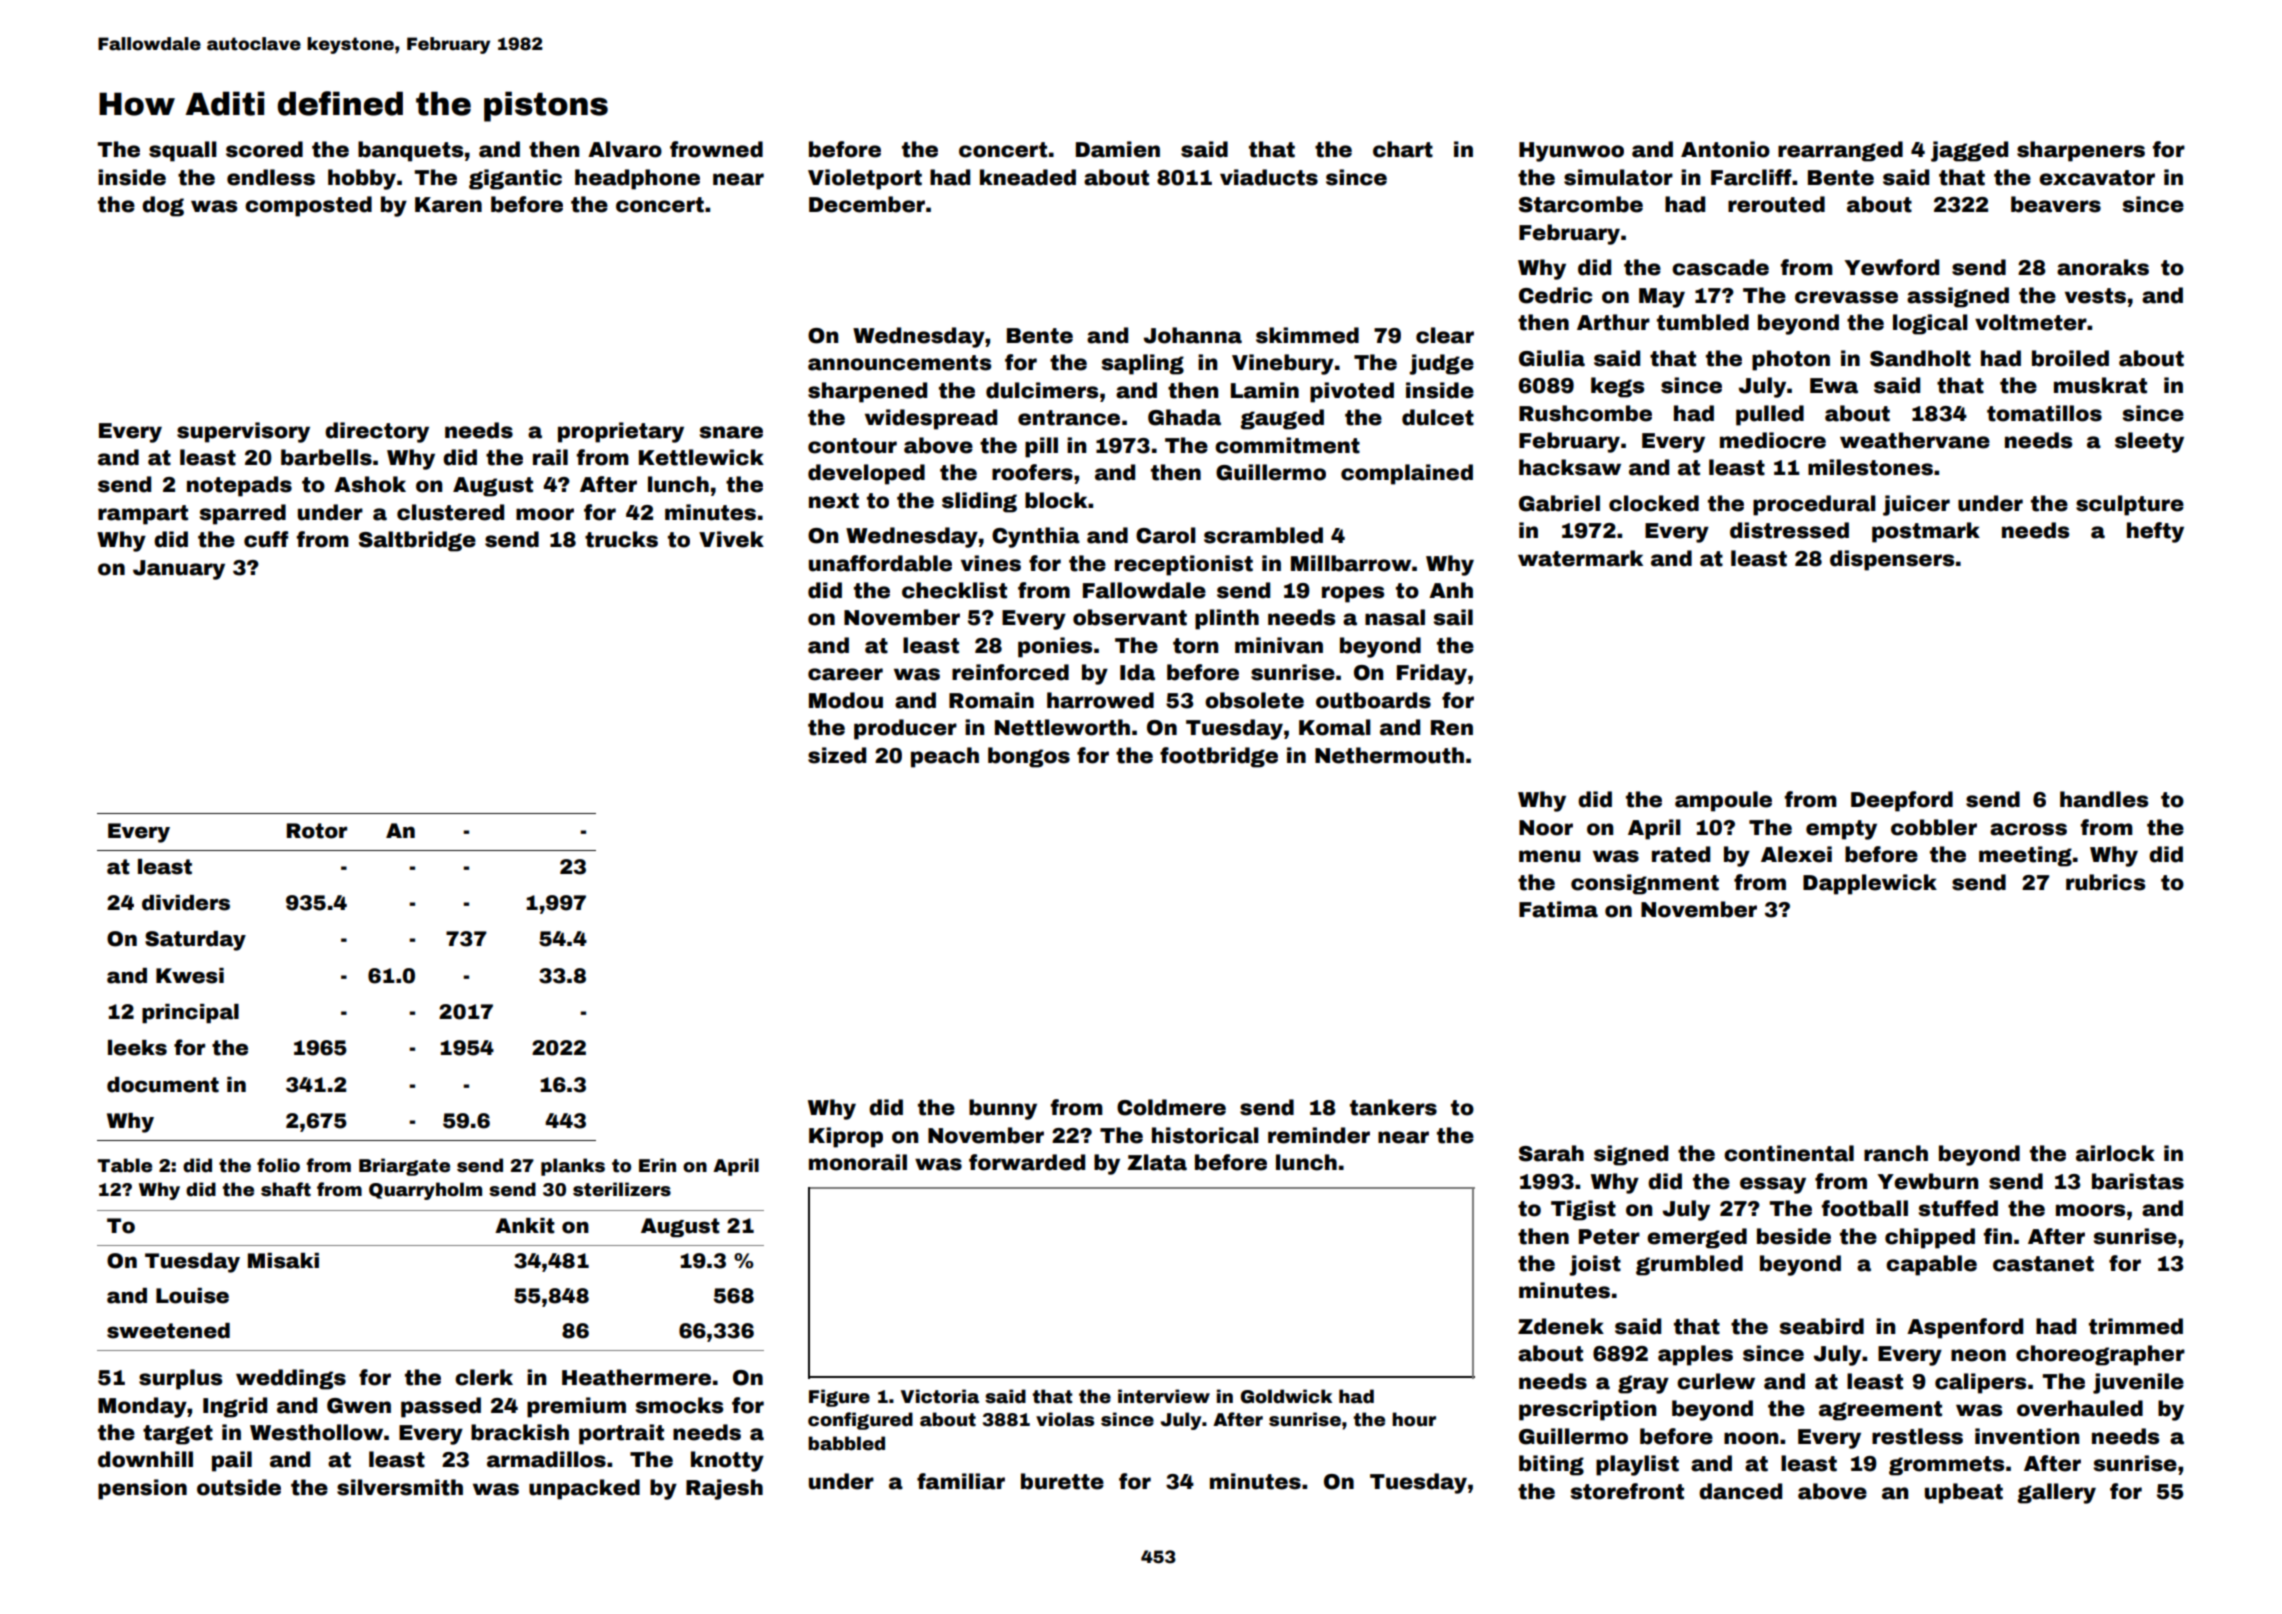 The image size is (2282, 1614). I want to click on pension, so click(142, 1489).
